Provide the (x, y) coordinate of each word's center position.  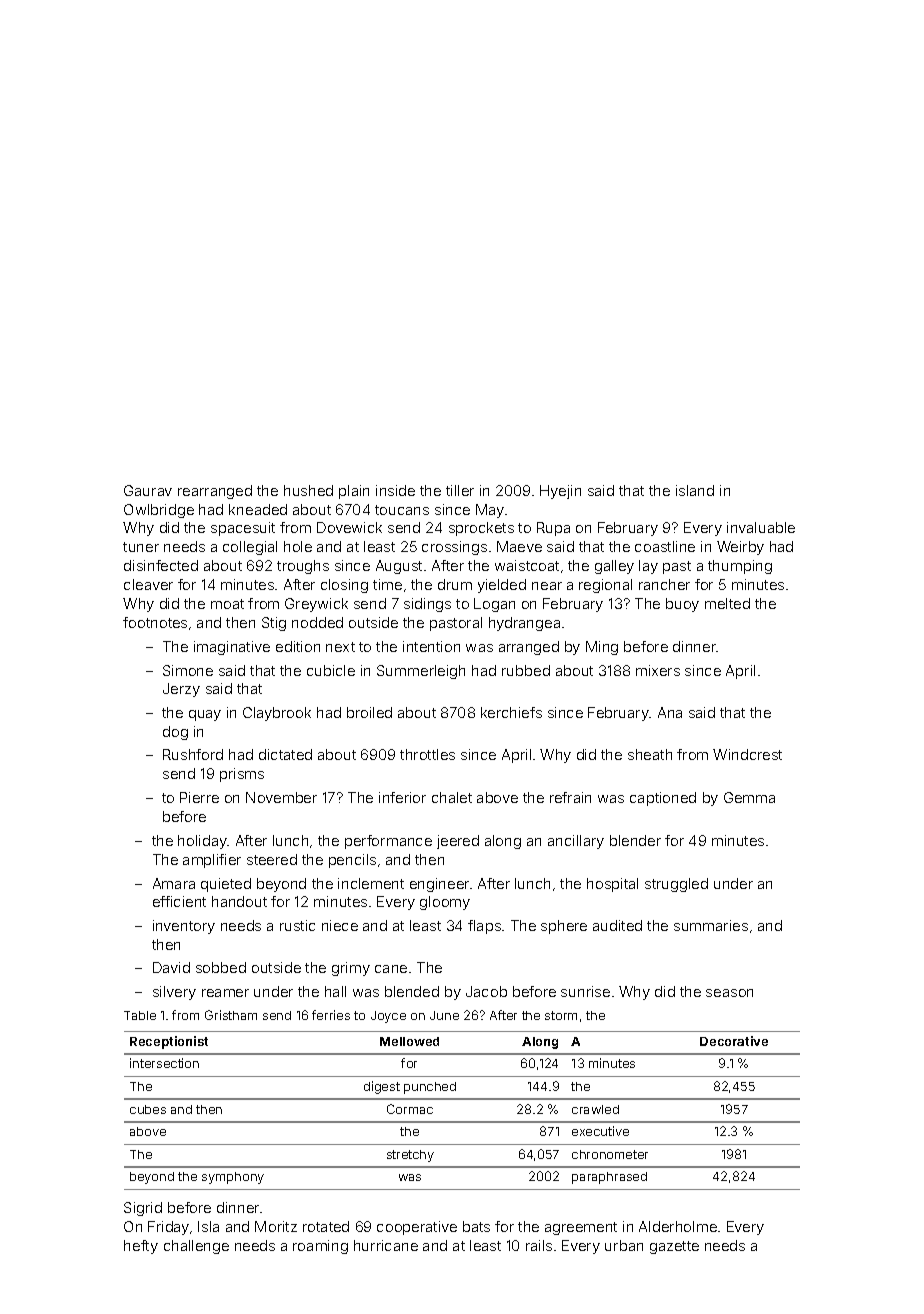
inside (395, 490)
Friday (168, 1228)
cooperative (417, 1228)
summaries (711, 925)
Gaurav (148, 490)
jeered (458, 842)
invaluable (761, 527)
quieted (226, 885)
